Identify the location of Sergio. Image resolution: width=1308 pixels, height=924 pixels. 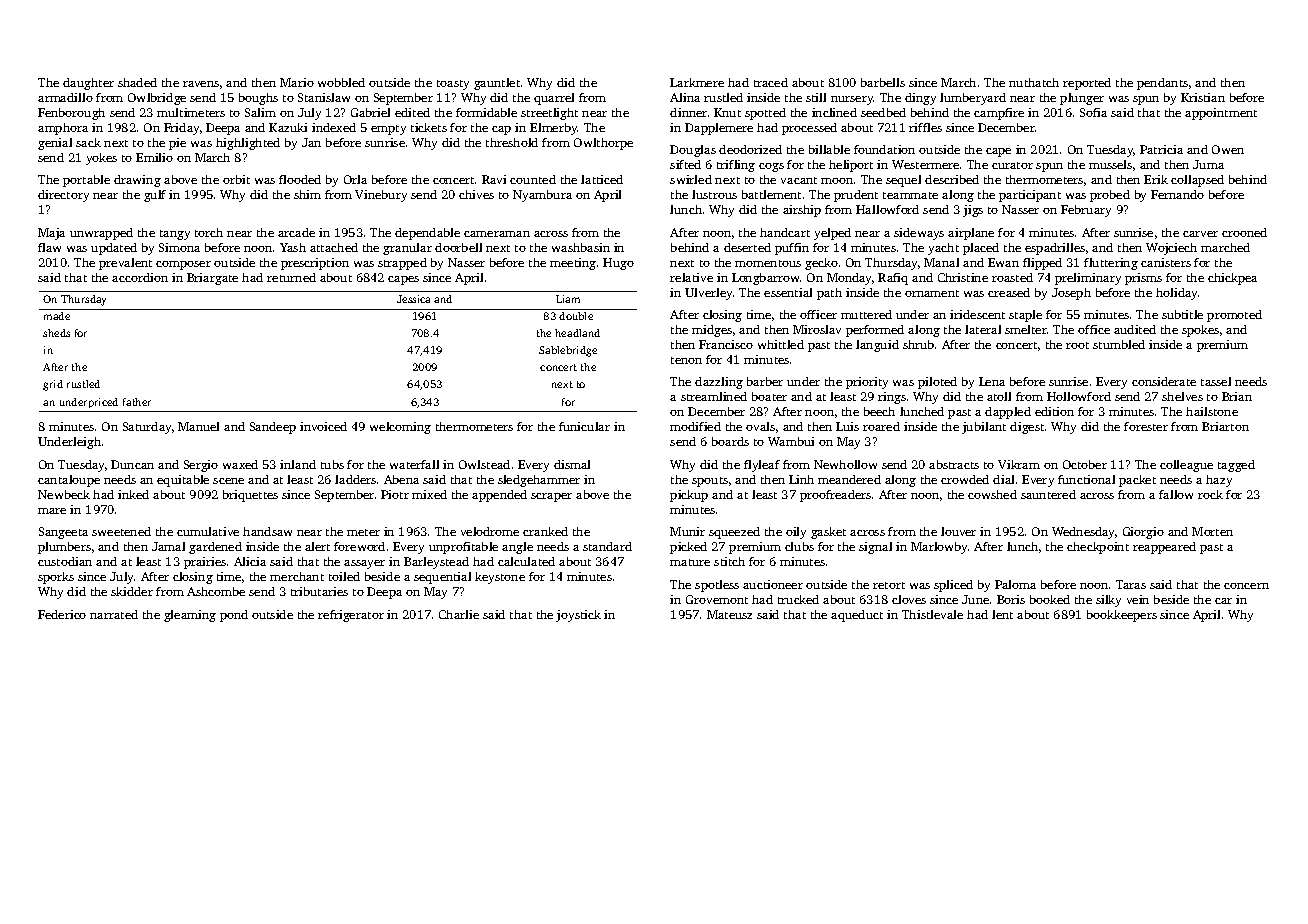
(201, 466).
